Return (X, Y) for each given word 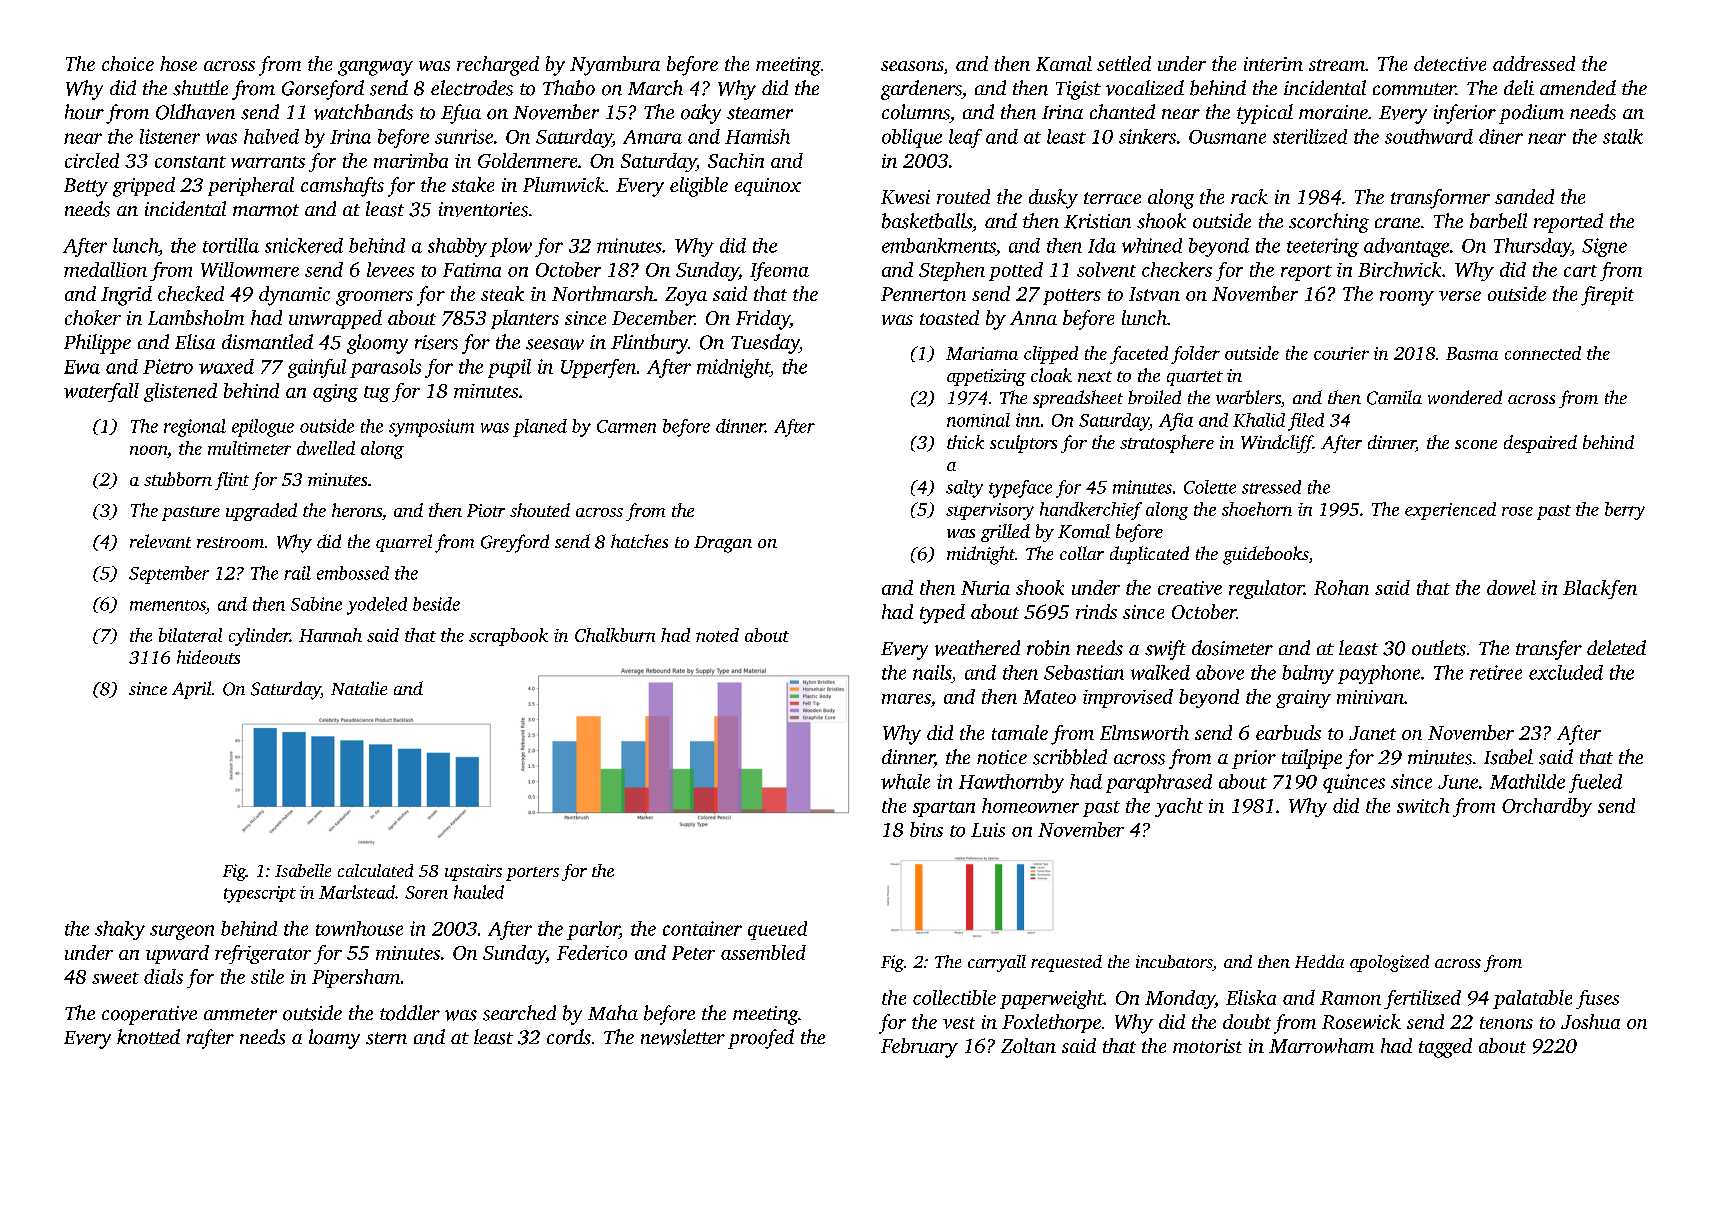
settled (1124, 63)
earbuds (1288, 732)
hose (178, 63)
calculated (375, 870)
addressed (1534, 63)
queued (777, 930)
